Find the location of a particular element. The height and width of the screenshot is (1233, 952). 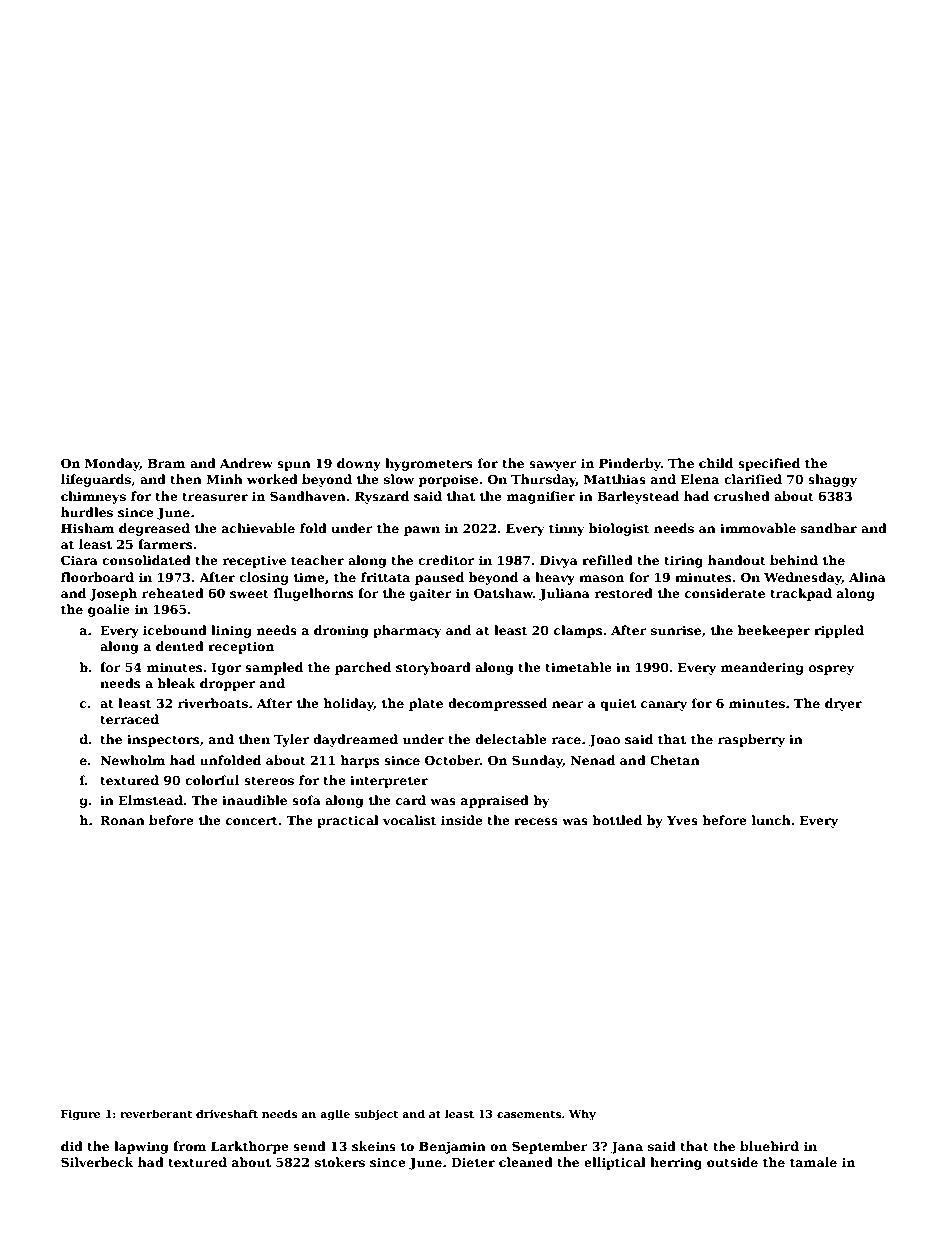

herring is located at coordinates (676, 1163).
